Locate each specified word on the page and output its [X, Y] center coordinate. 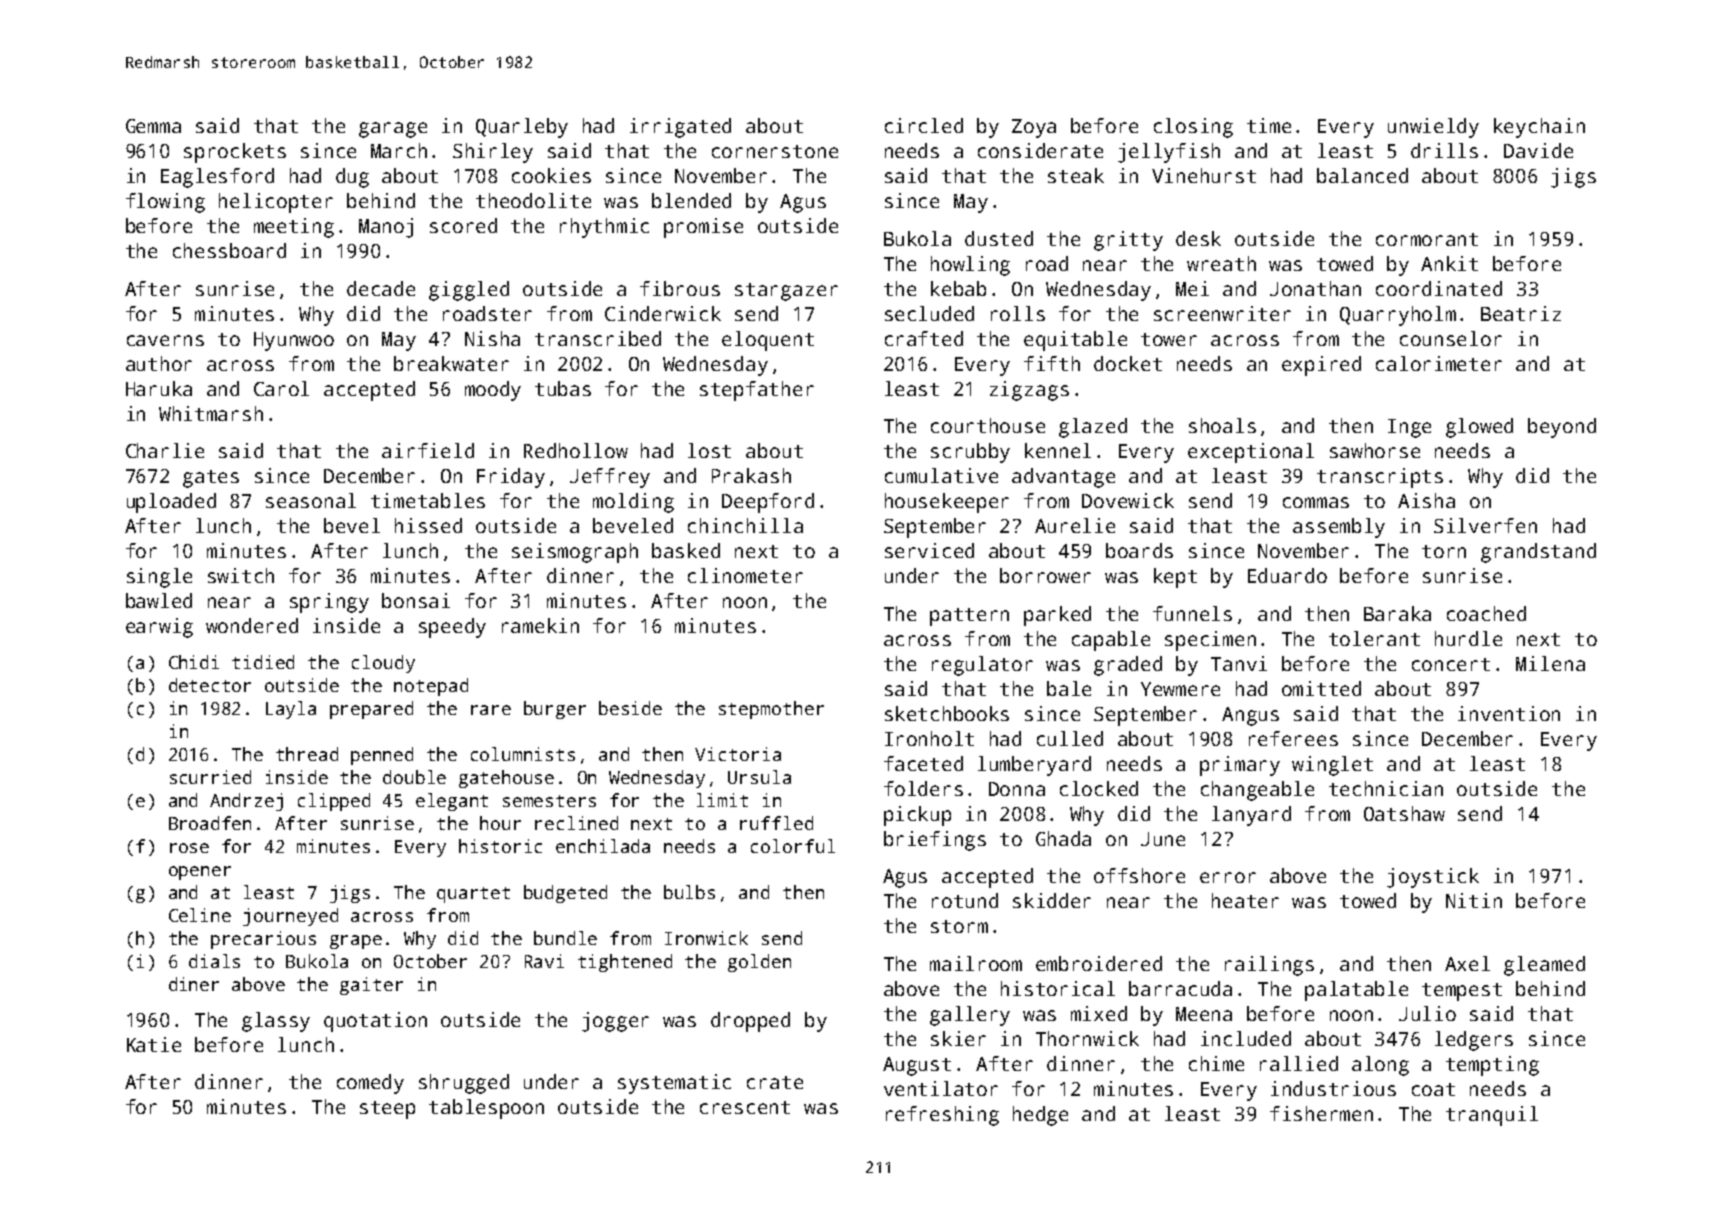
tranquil [1492, 1116]
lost [709, 450]
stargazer [786, 292]
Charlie [165, 450]
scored [463, 225]
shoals [1222, 425]
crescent [745, 1107]
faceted [923, 763]
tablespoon [486, 1109]
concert [1451, 664]
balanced [1362, 175]
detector [210, 685]
